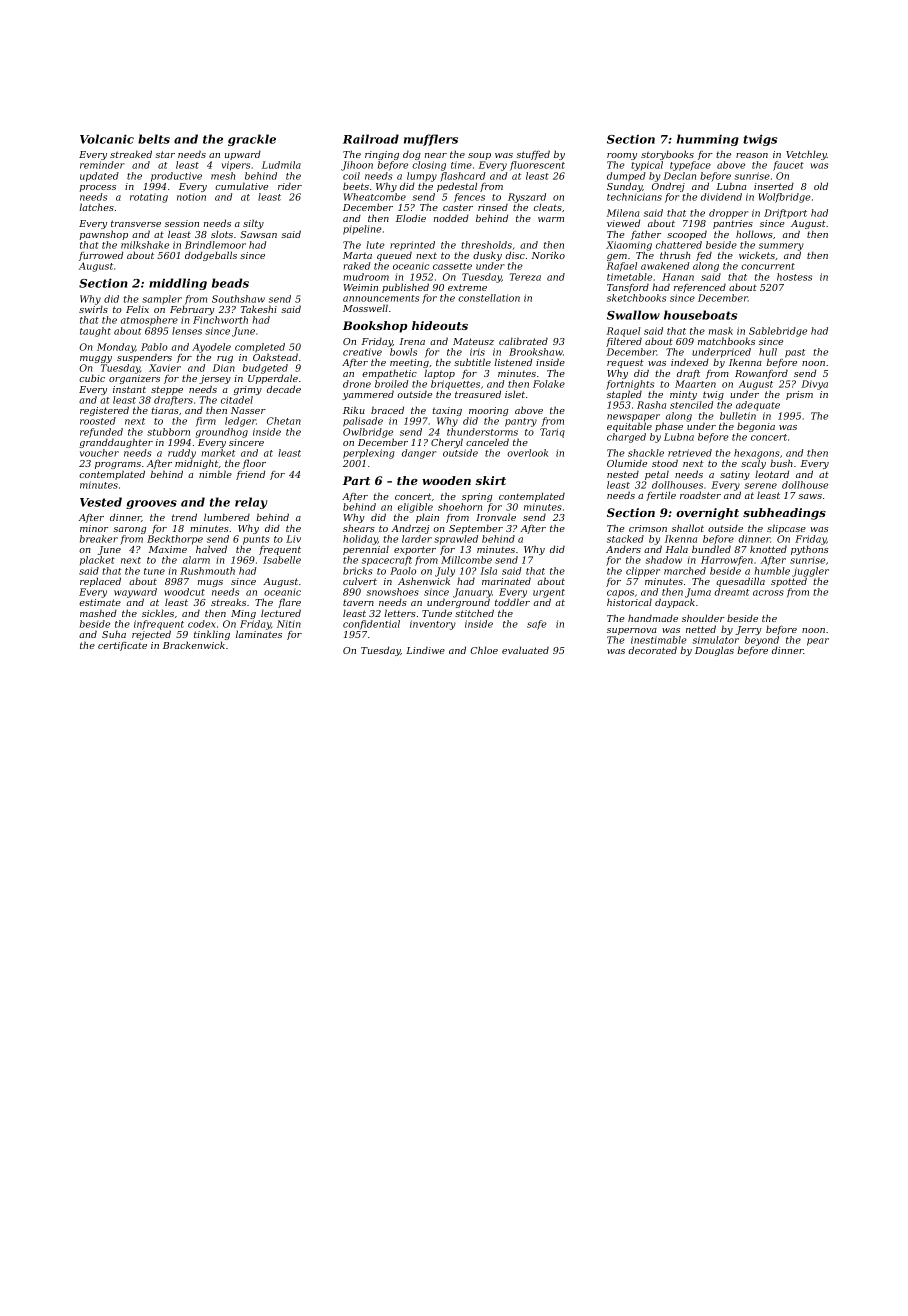 This screenshot has width=908, height=1316. Describe the element at coordinates (533, 155) in the screenshot. I see `stuffed` at that location.
